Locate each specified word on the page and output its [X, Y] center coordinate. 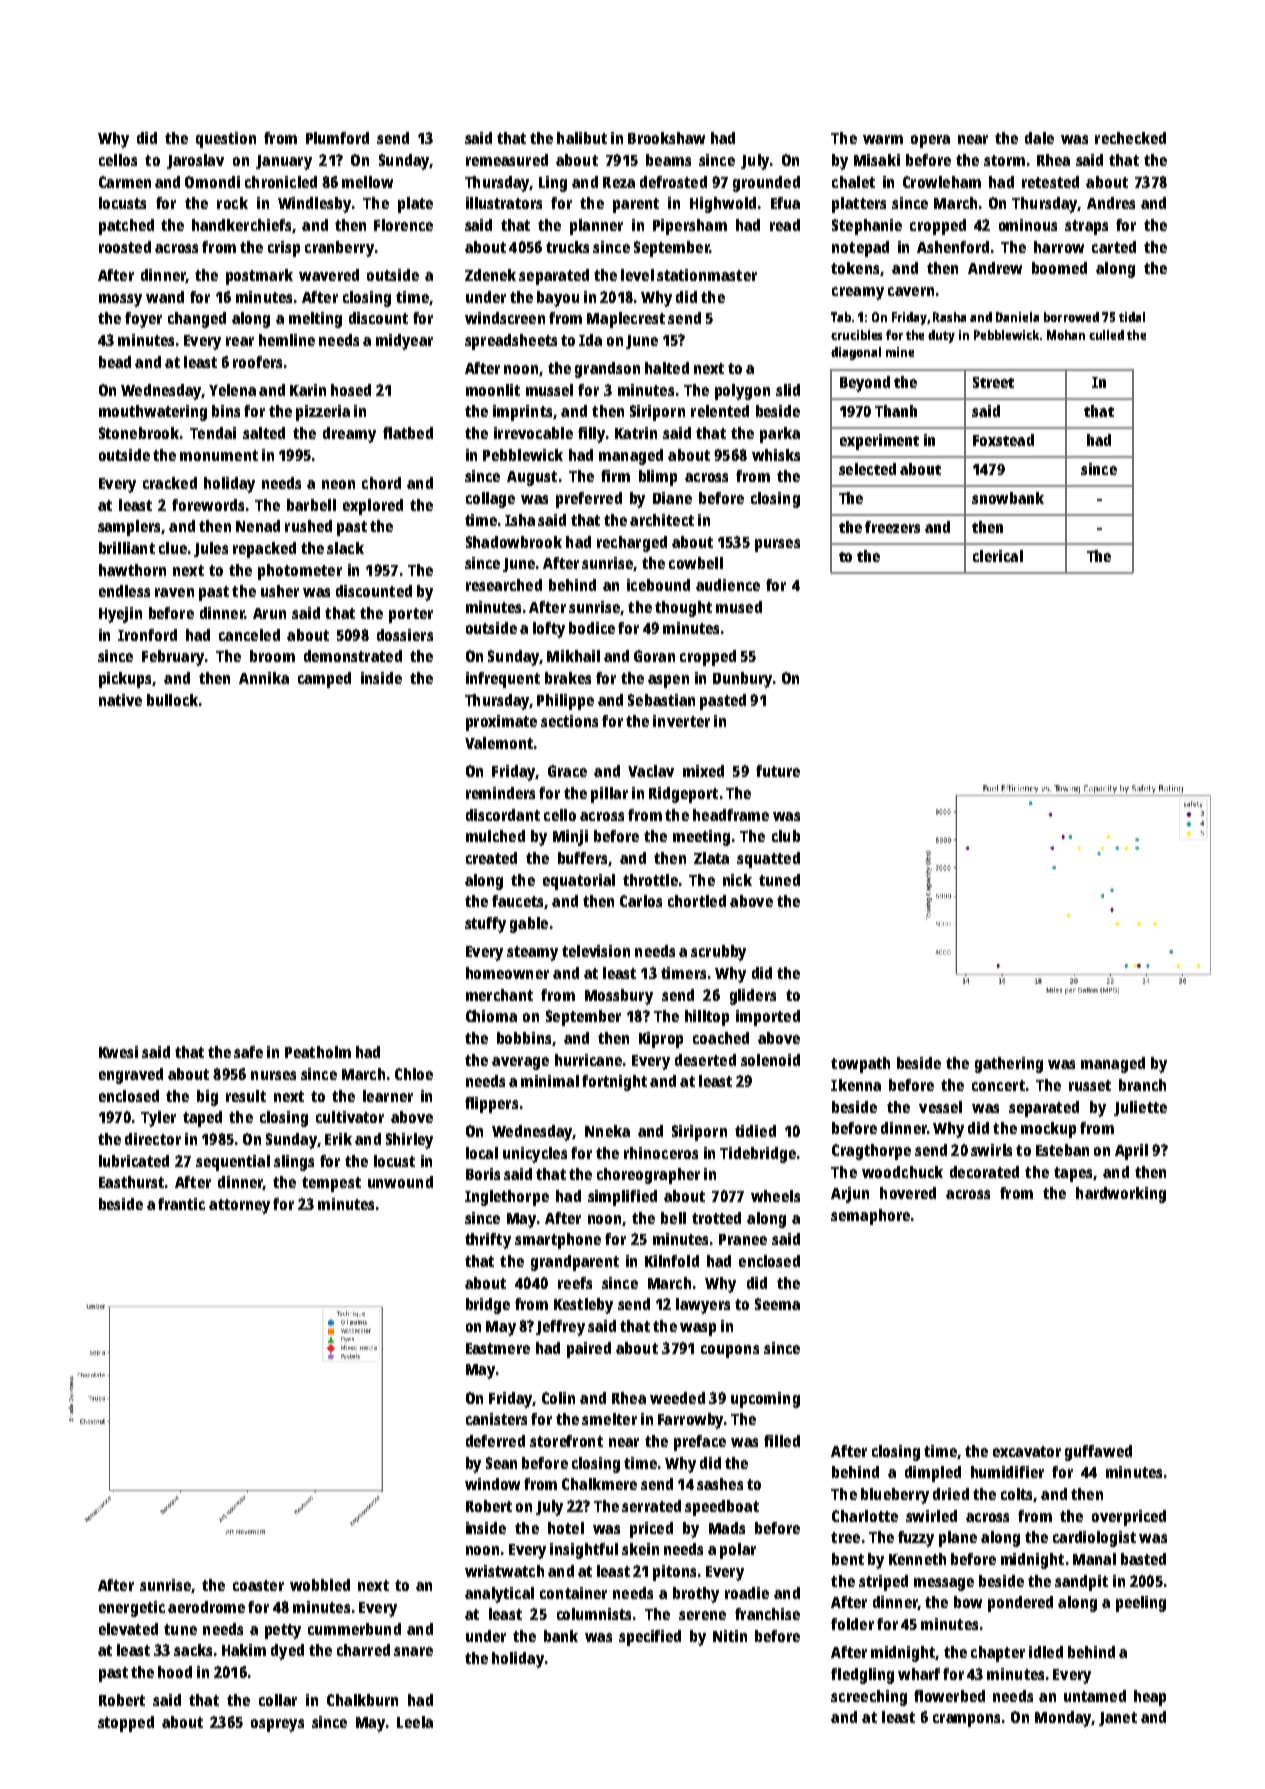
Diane [672, 498]
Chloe [414, 1074]
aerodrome [206, 1607]
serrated [651, 1506]
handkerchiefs [241, 225]
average [520, 1063]
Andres [1111, 203]
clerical [998, 556]
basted [1143, 1559]
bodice [592, 628]
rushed [308, 526]
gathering [1009, 1065]
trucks [567, 247]
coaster [258, 1585]
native [120, 700]
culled [1106, 335]
